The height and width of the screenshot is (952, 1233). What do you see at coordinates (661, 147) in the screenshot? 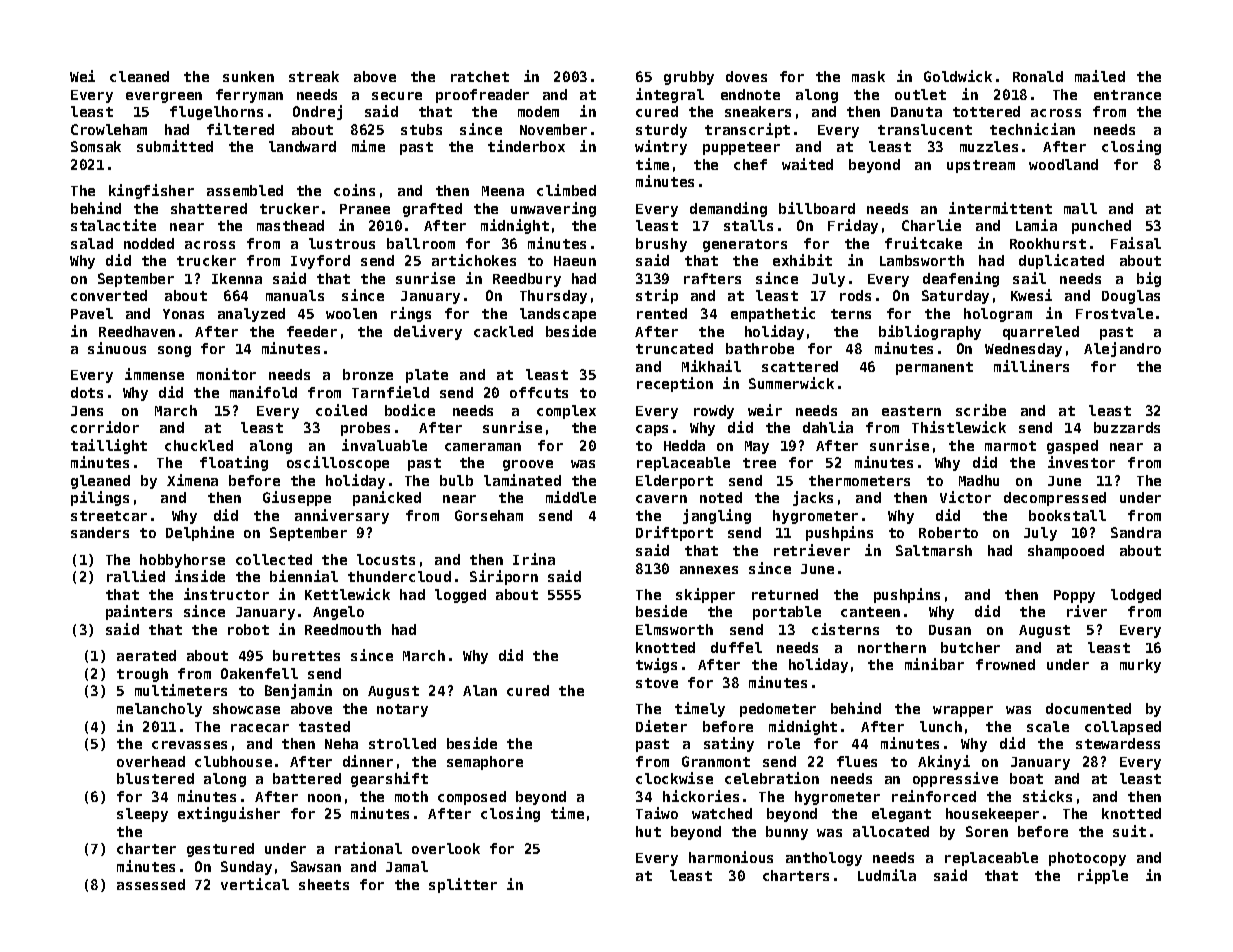
I see `wintry` at bounding box center [661, 147].
